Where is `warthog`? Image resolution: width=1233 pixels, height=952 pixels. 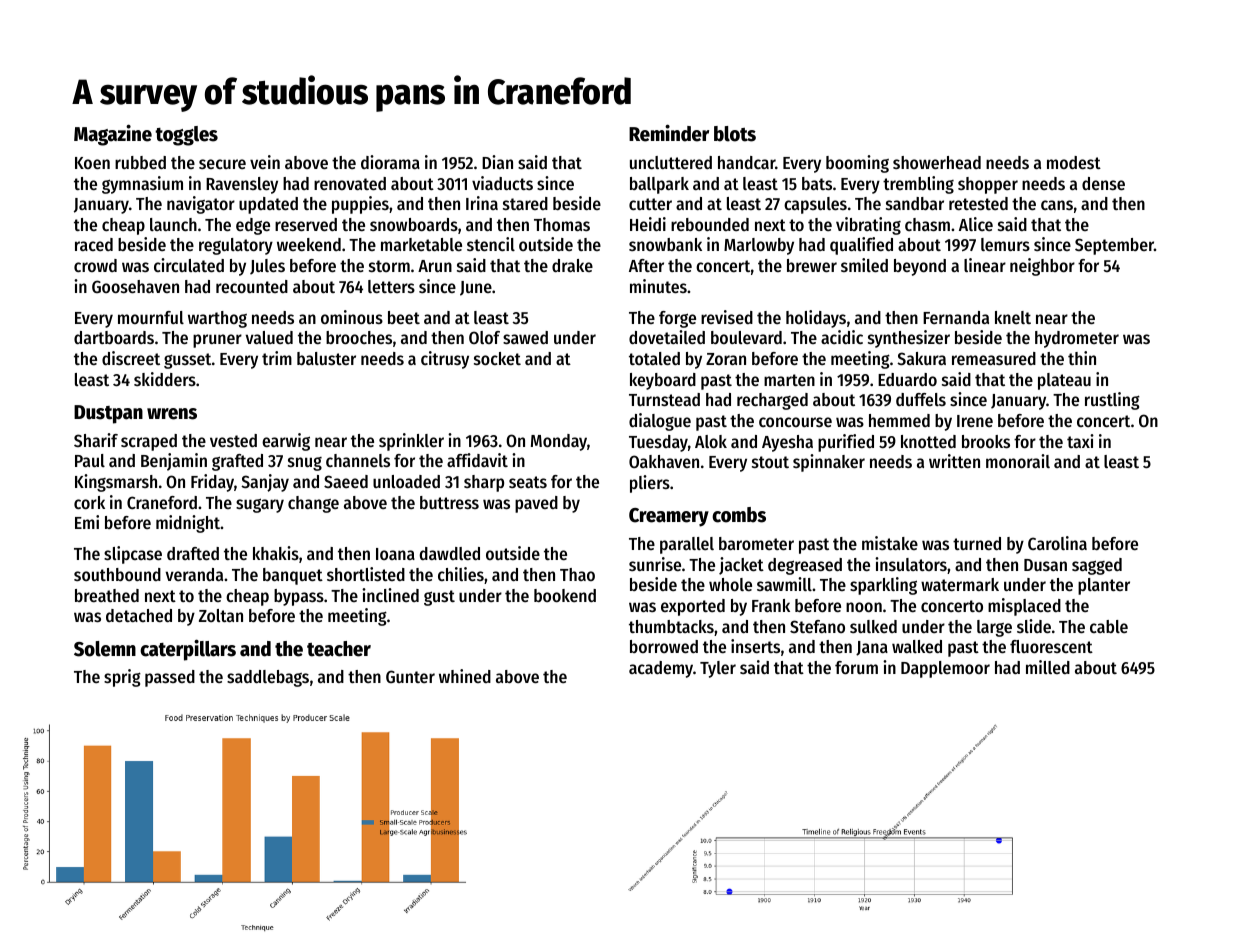
warthog is located at coordinates (217, 319).
